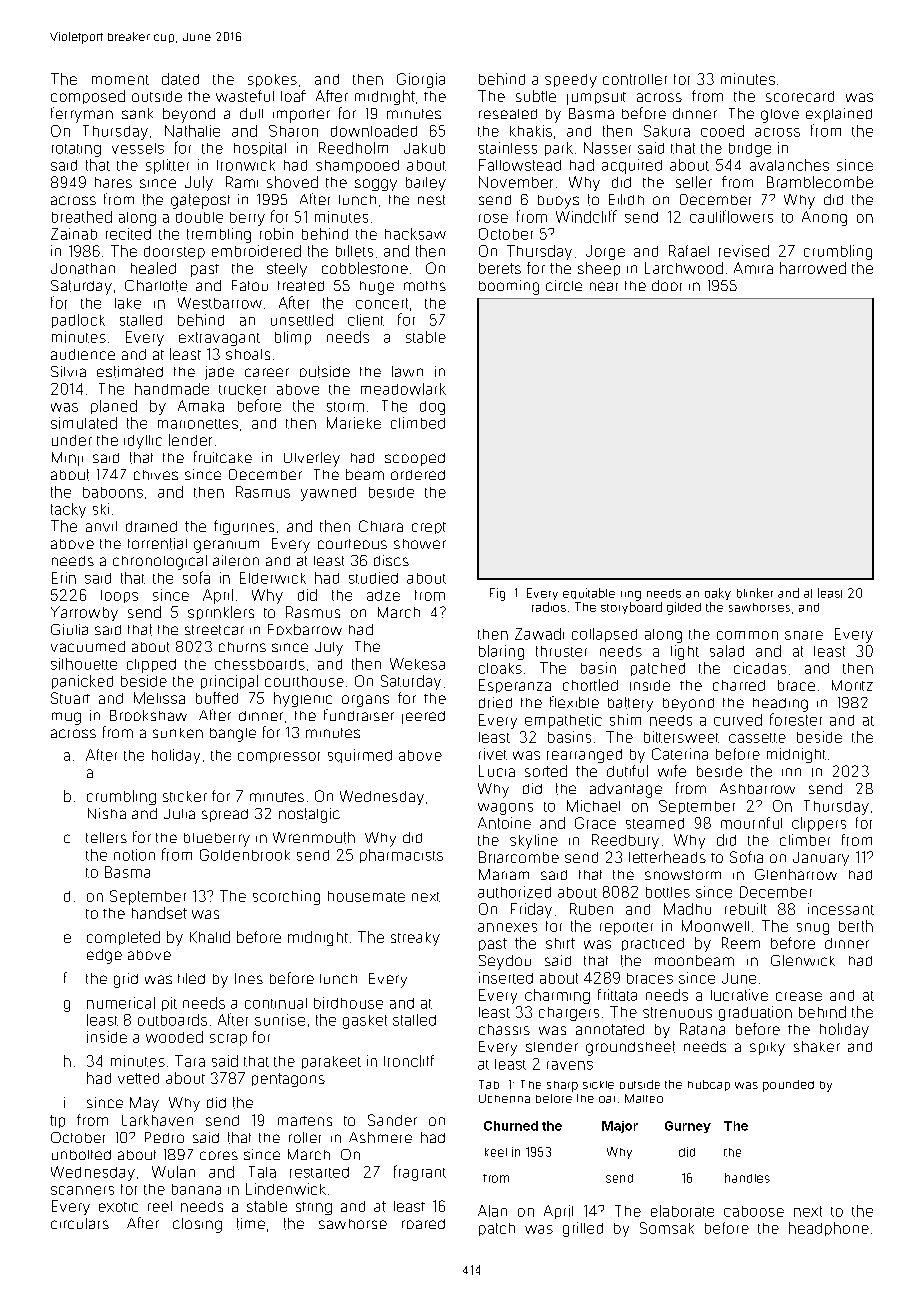 The width and height of the screenshot is (924, 1308). I want to click on grilled, so click(583, 1229).
